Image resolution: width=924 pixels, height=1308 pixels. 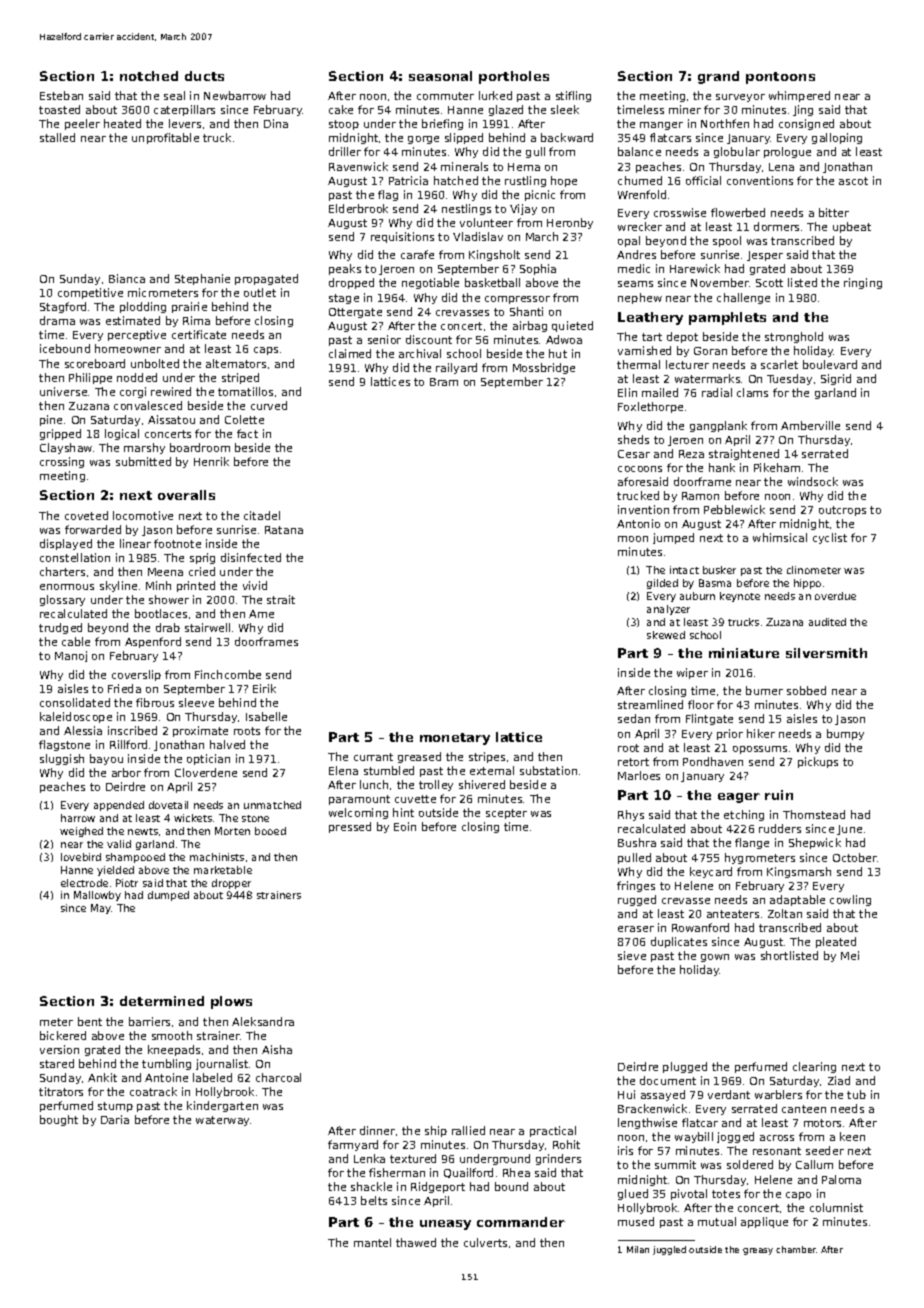 What do you see at coordinates (810, 425) in the screenshot?
I see `Amberville` at bounding box center [810, 425].
